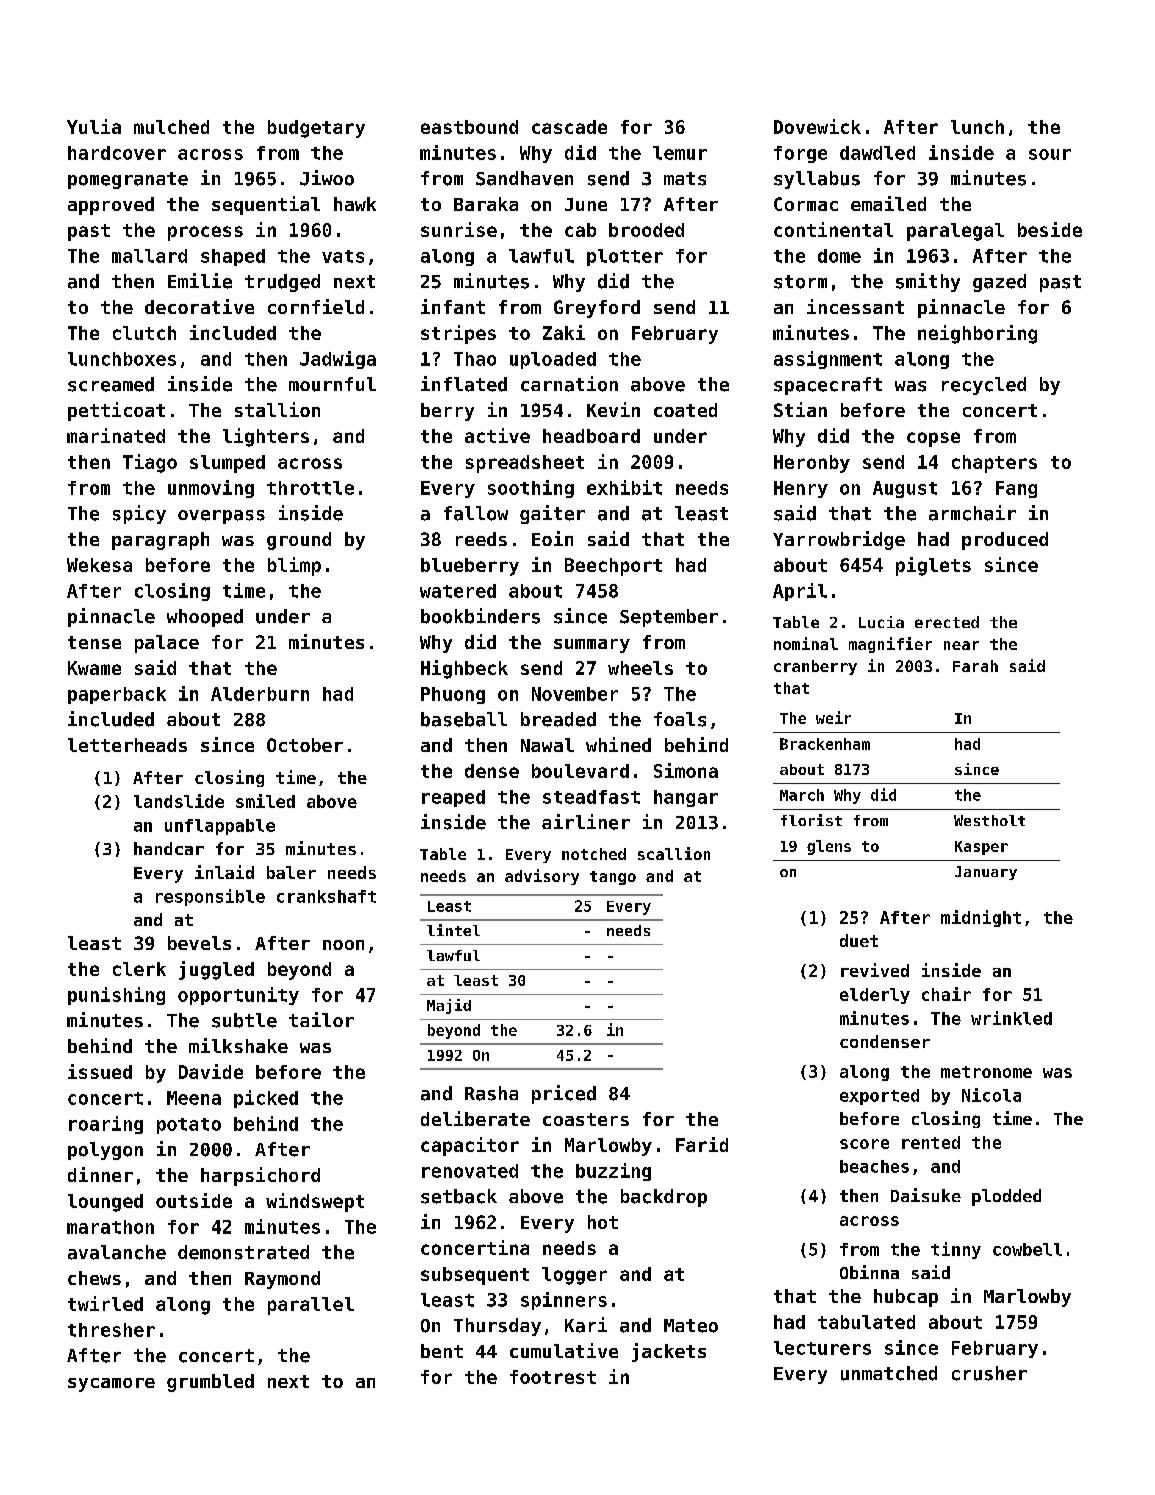 The height and width of the document is (1495, 1155). I want to click on breaded, so click(558, 719).
